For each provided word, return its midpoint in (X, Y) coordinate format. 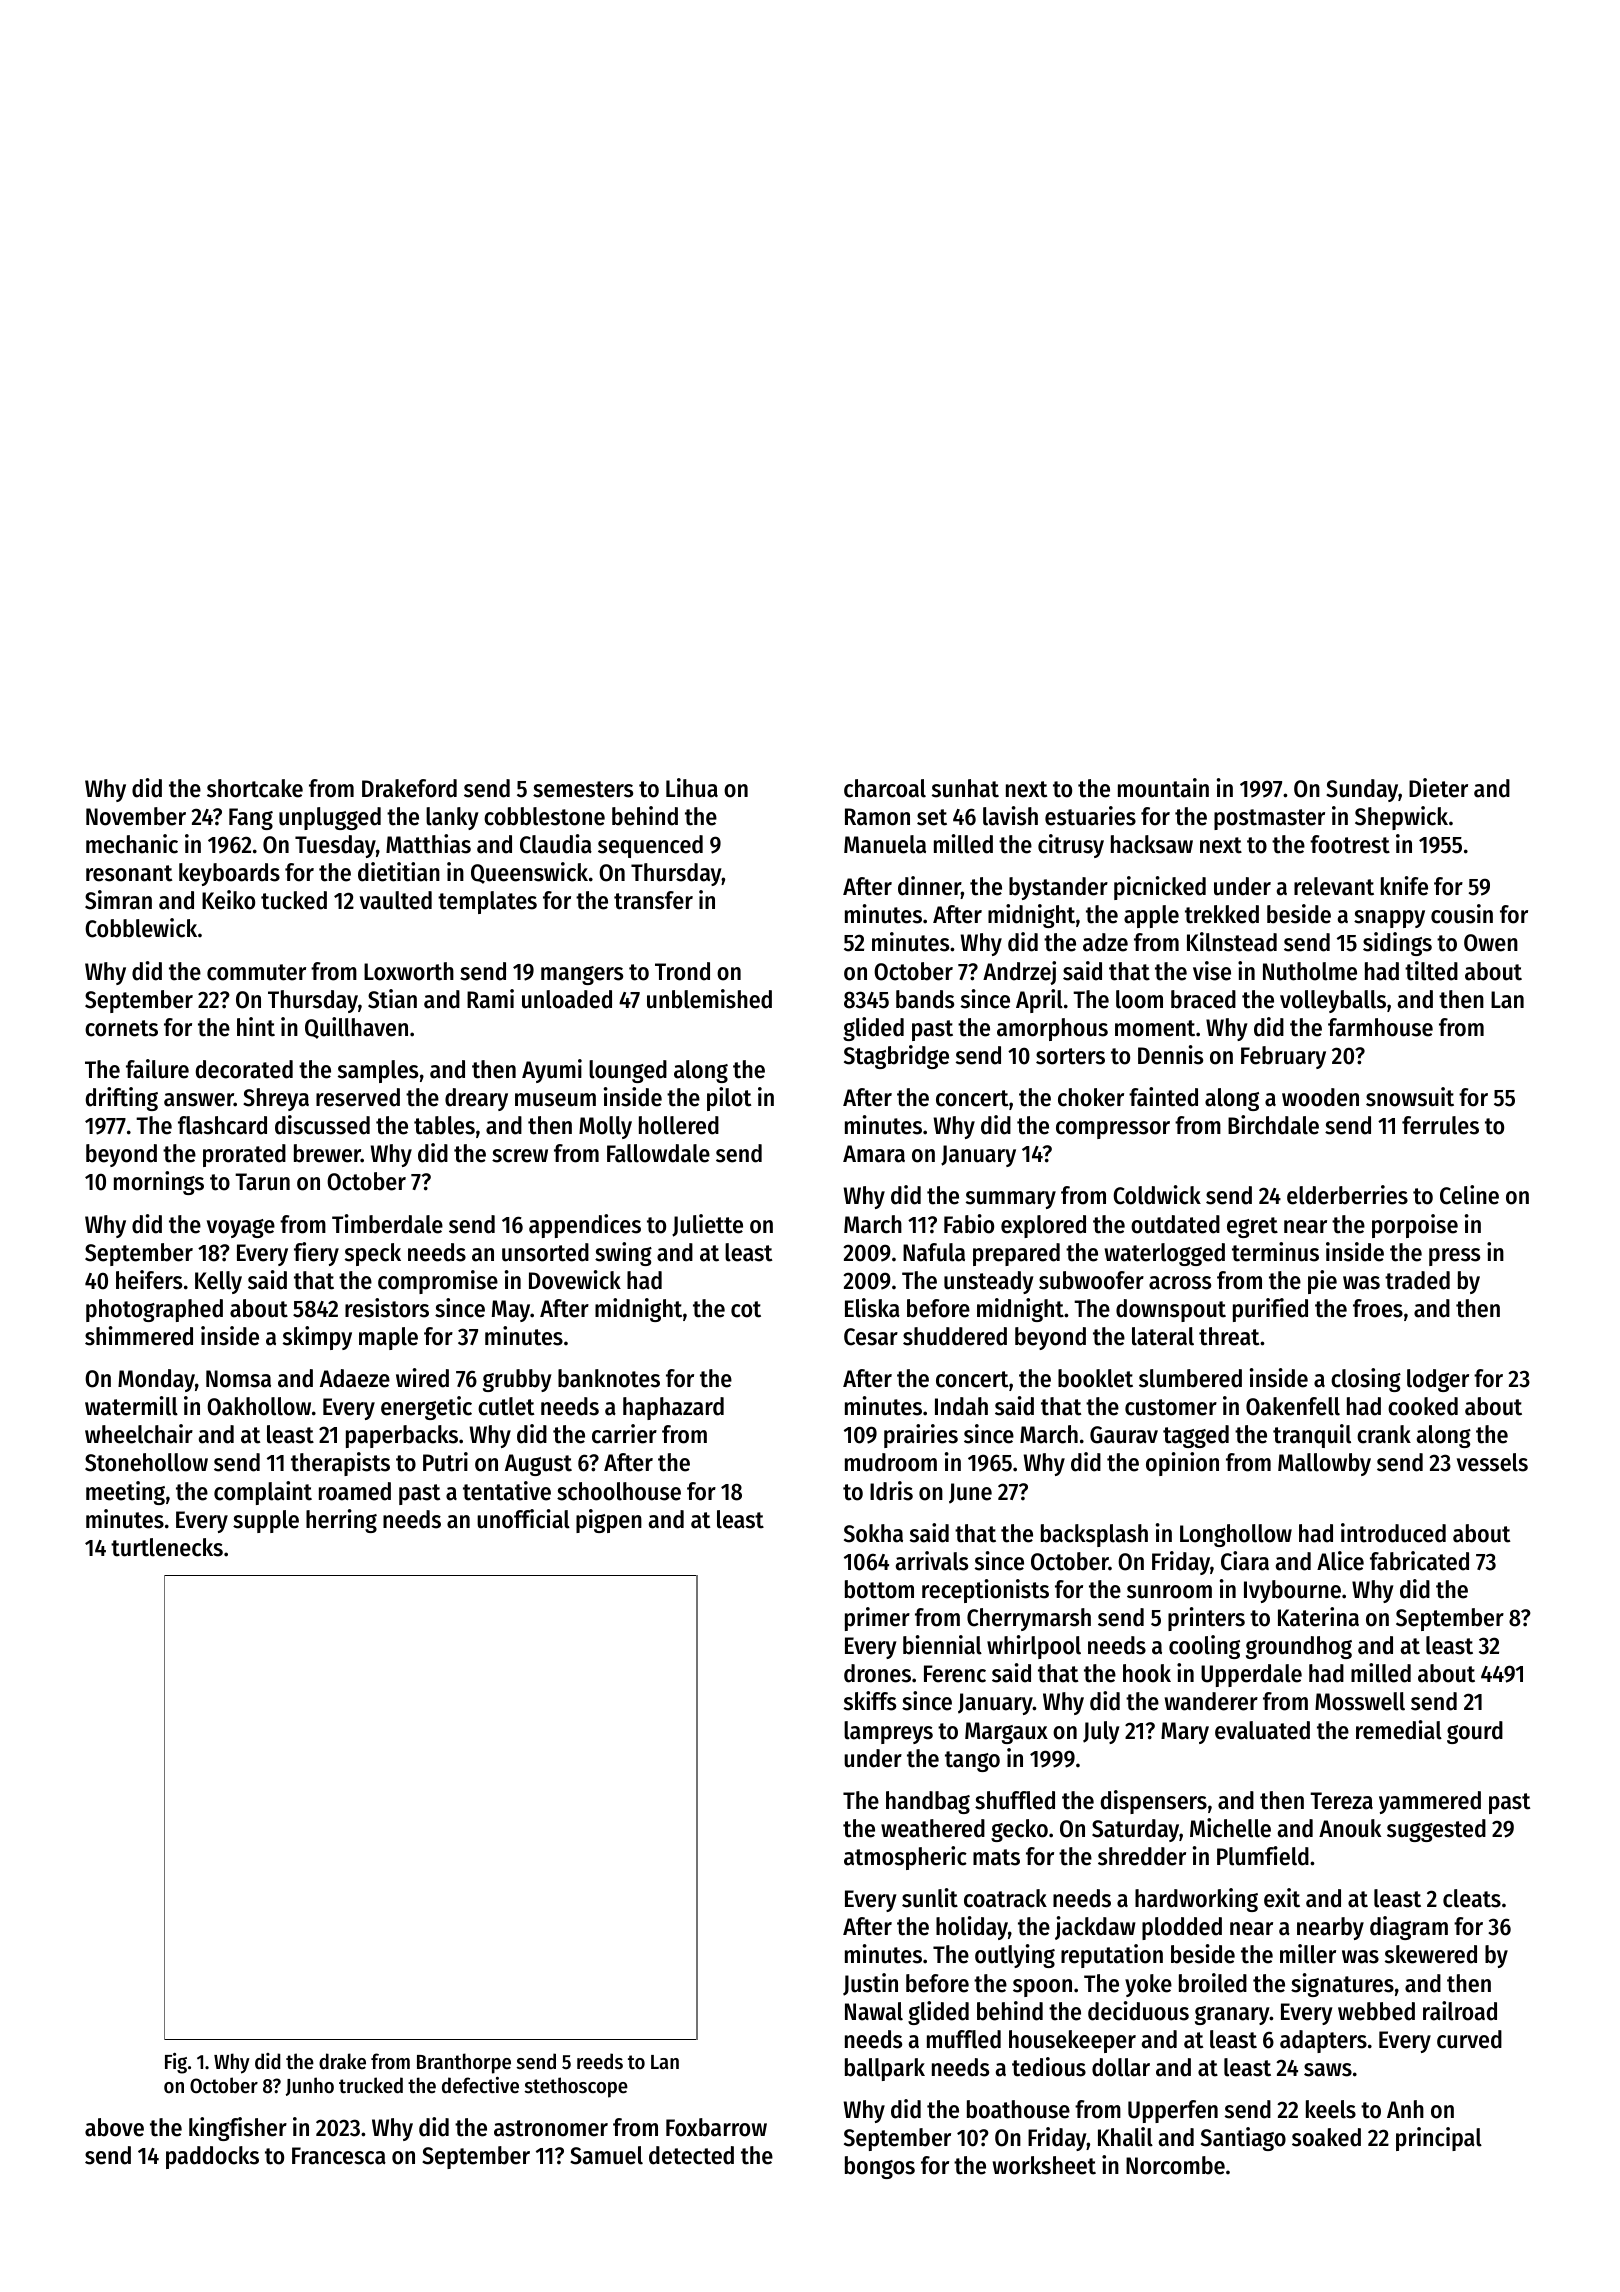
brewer (327, 1153)
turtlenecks (167, 1547)
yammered (1430, 1802)
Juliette (707, 1225)
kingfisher (238, 2129)
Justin (870, 1984)
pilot (729, 1099)
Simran (118, 900)
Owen (1491, 943)
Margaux (1006, 1733)
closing (1366, 1380)
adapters (1323, 2041)
